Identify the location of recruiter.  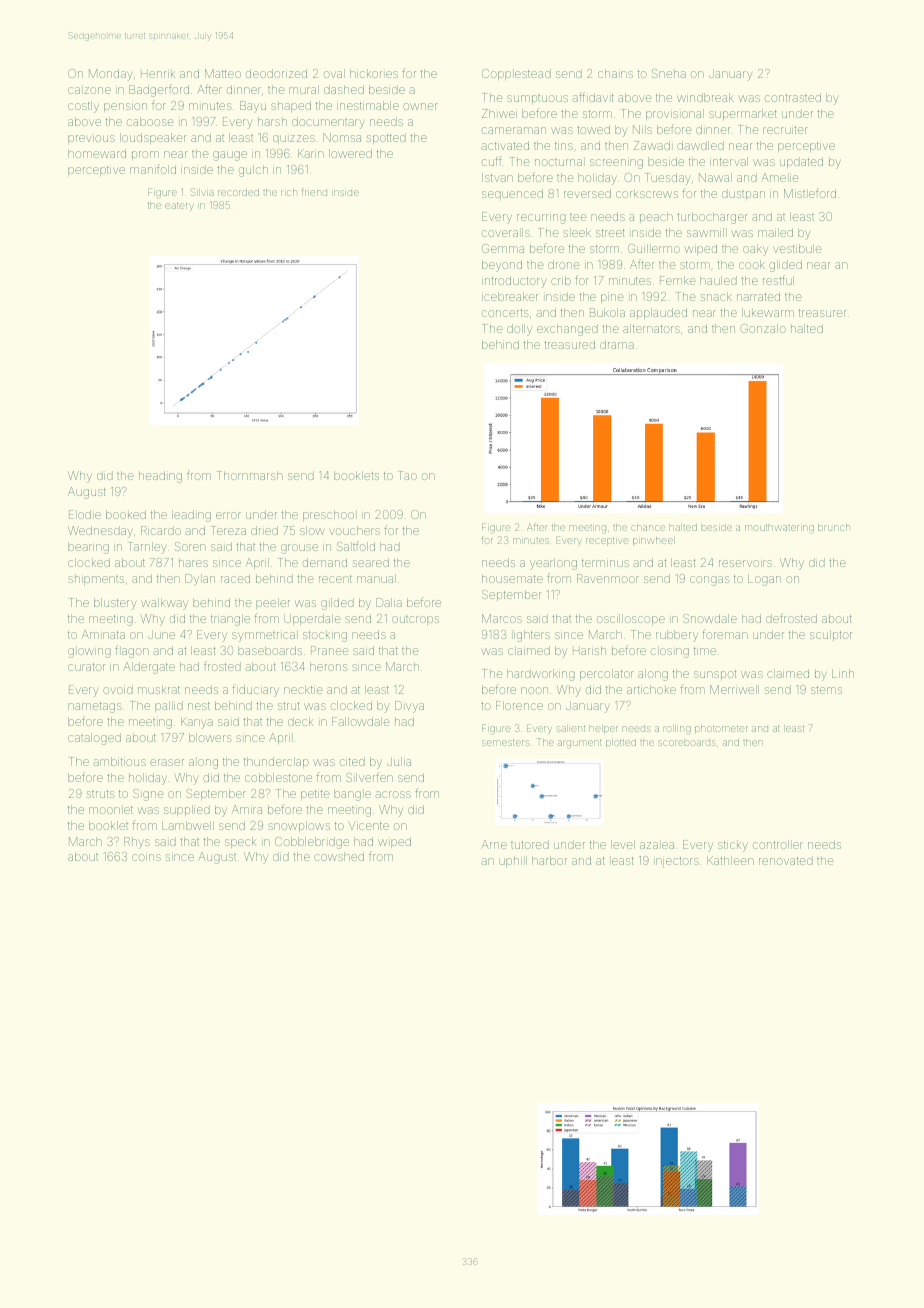
(785, 130).
